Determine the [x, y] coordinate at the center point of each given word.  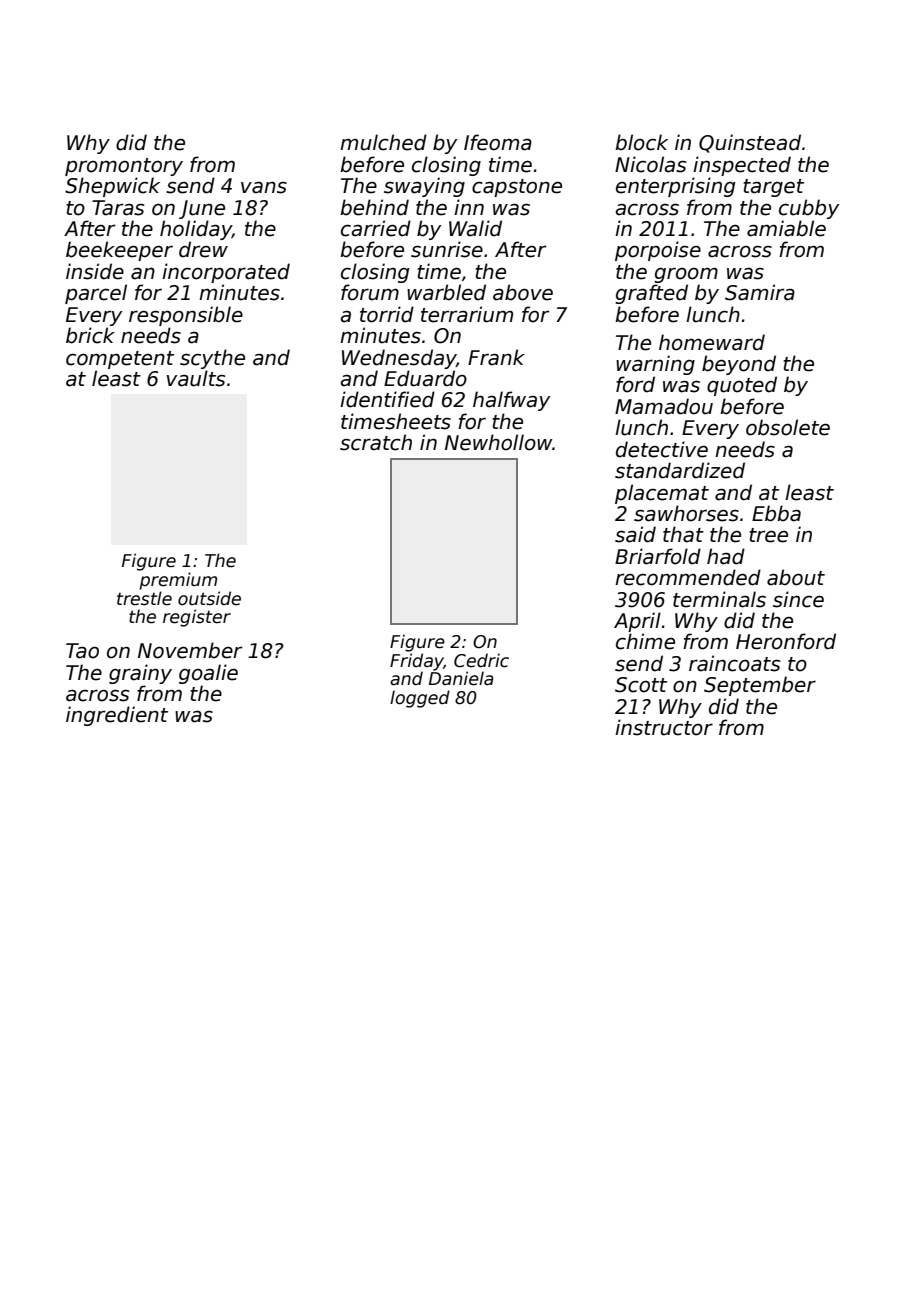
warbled [446, 292]
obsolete [788, 427]
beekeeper [119, 251]
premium [178, 581]
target [773, 188]
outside [209, 598]
